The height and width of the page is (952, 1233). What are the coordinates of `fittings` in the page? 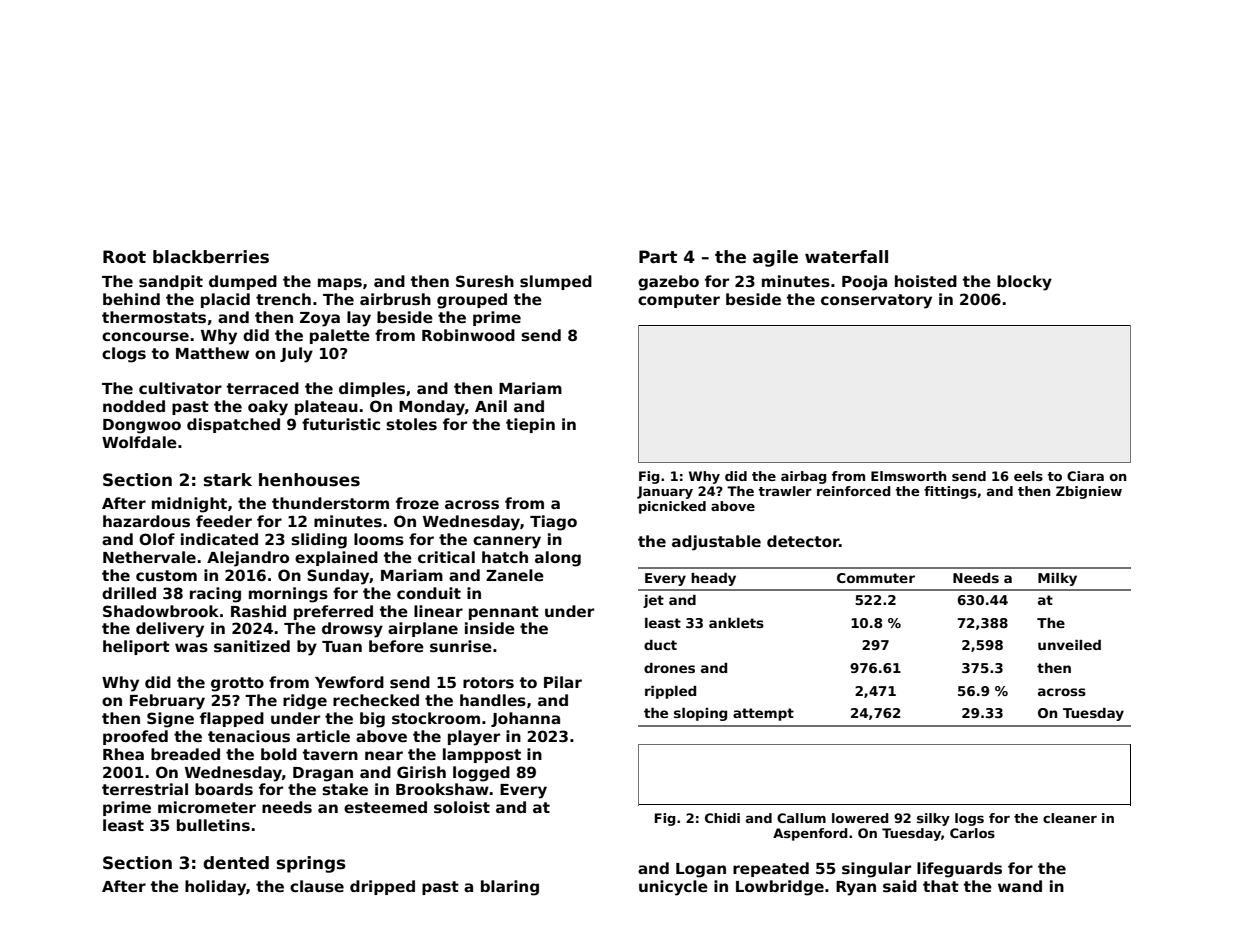 It's located at (950, 492).
